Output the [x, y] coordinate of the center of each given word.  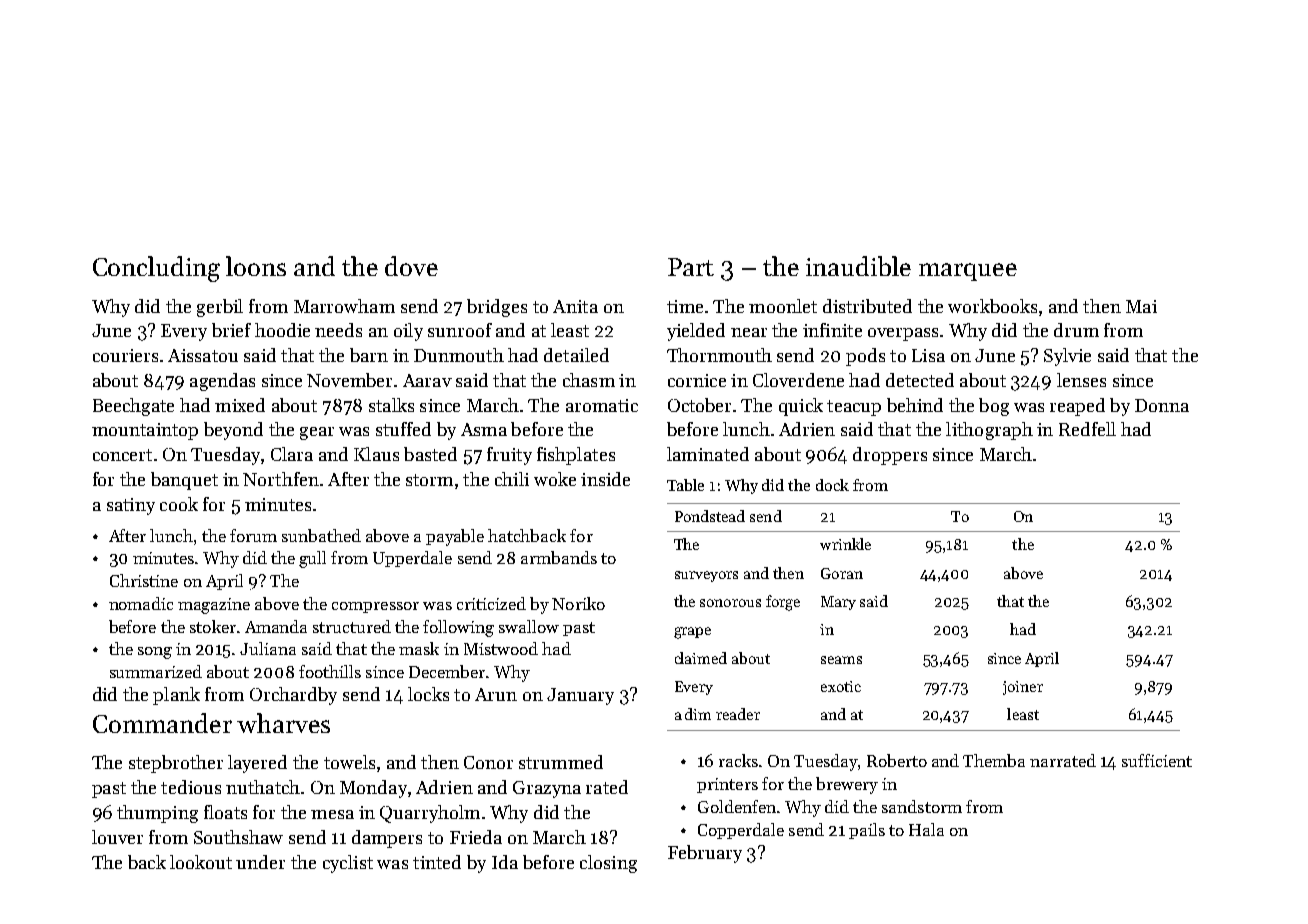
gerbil [220, 308]
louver [117, 837]
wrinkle [845, 544]
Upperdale [412, 559]
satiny [131, 506]
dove [411, 266]
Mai [1141, 306]
